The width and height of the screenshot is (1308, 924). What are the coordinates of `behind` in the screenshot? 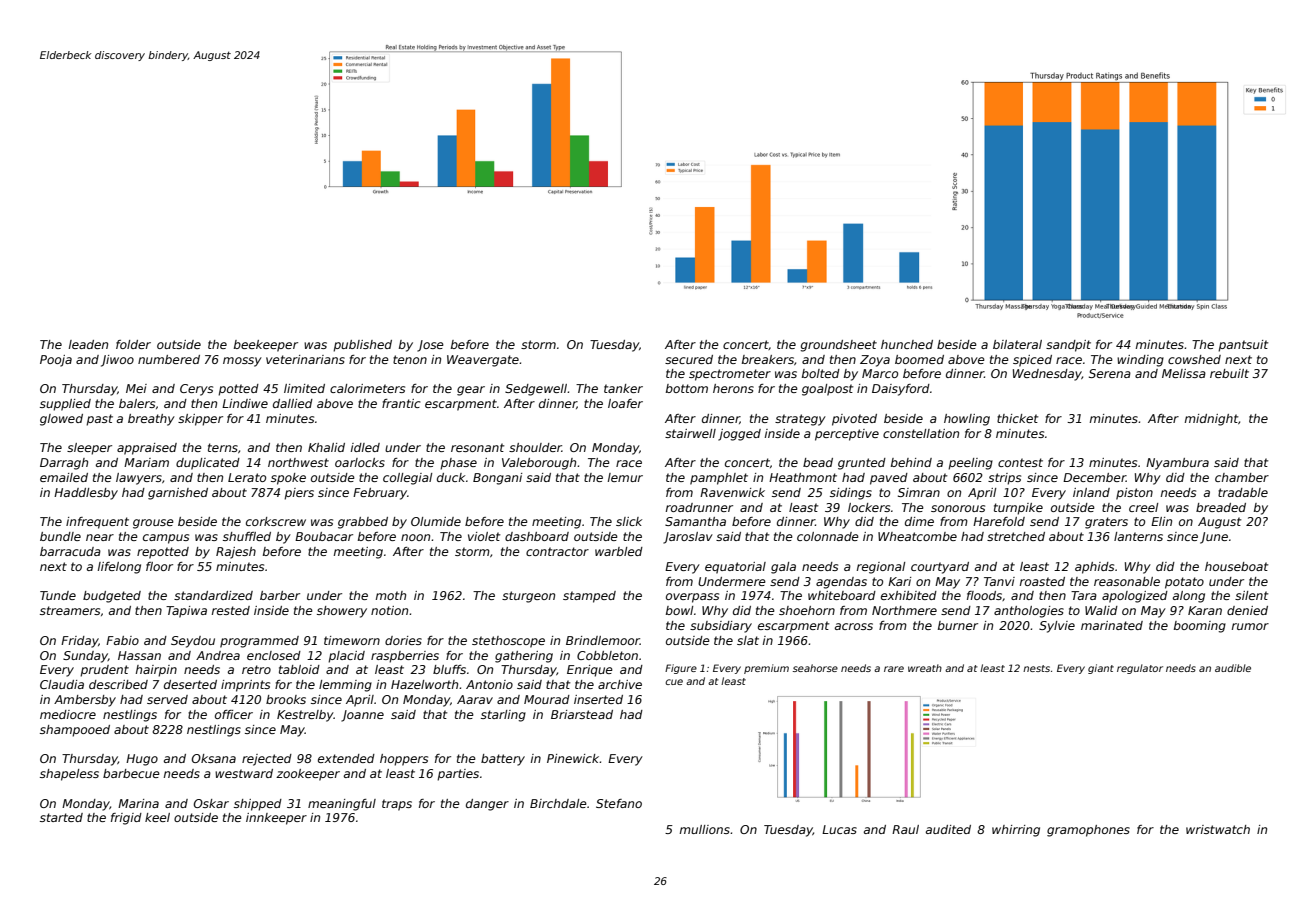 It's located at (911, 462).
